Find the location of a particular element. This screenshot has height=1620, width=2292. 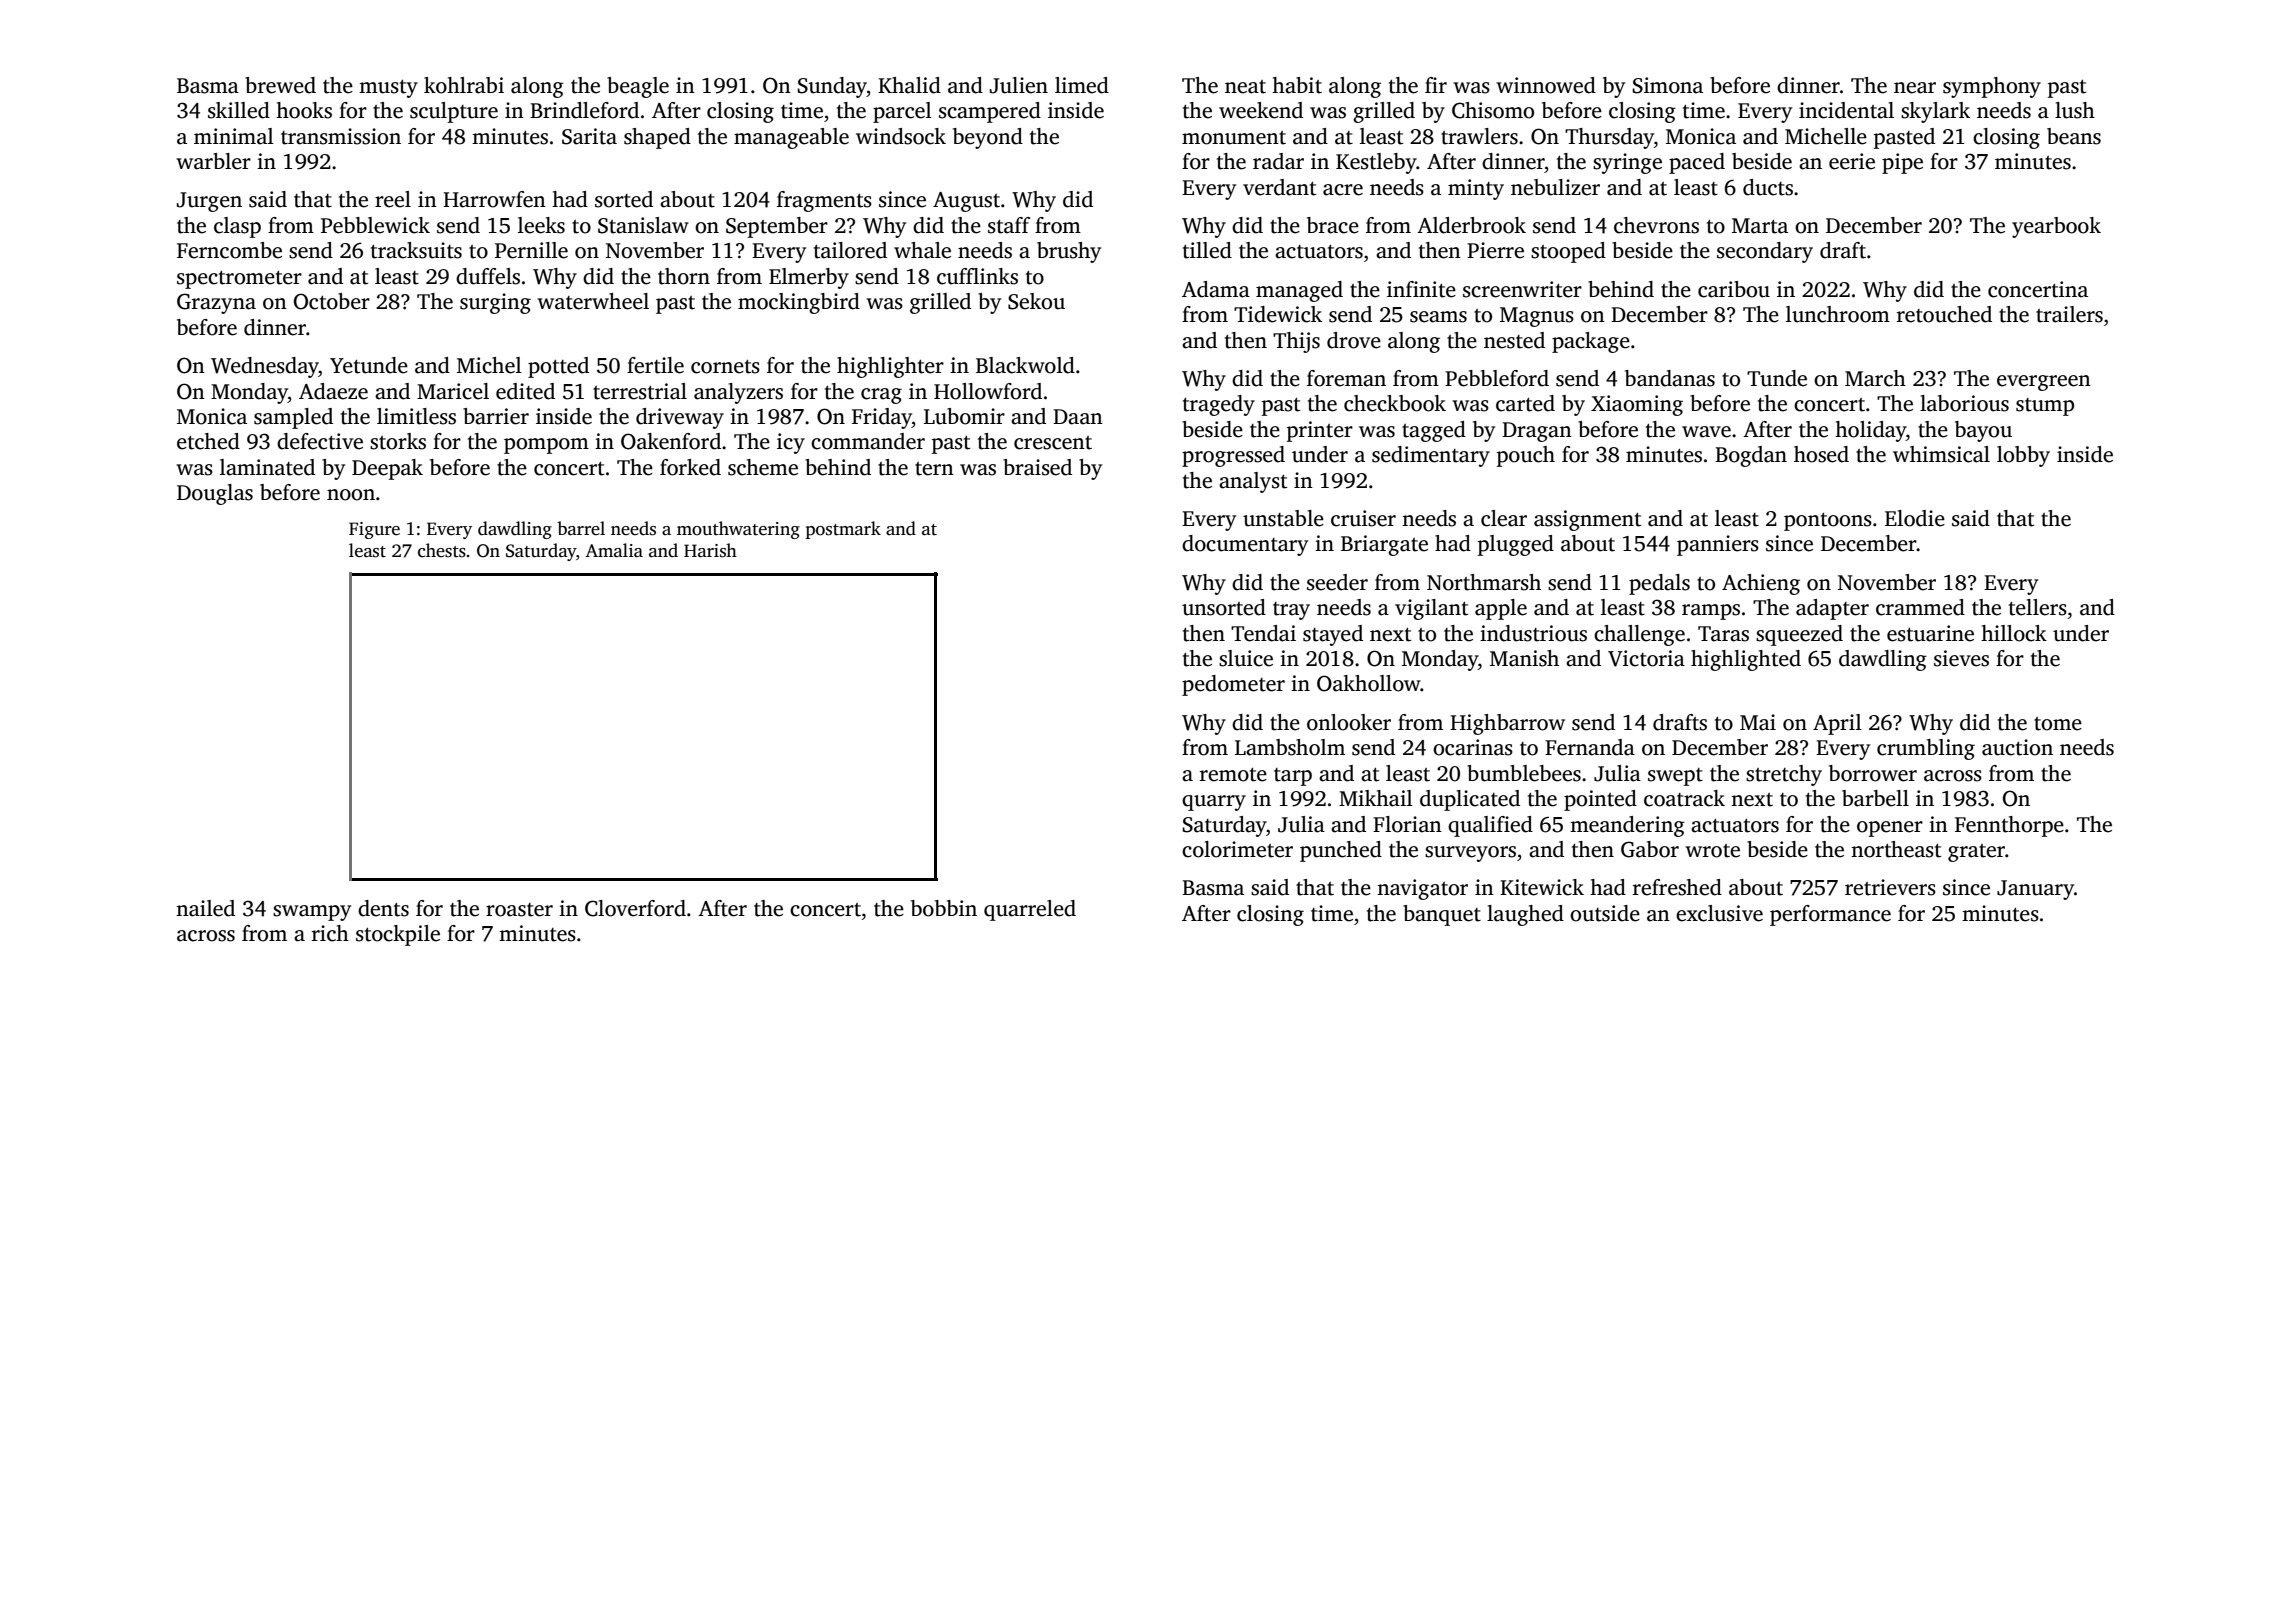

foreman is located at coordinates (1346, 378).
